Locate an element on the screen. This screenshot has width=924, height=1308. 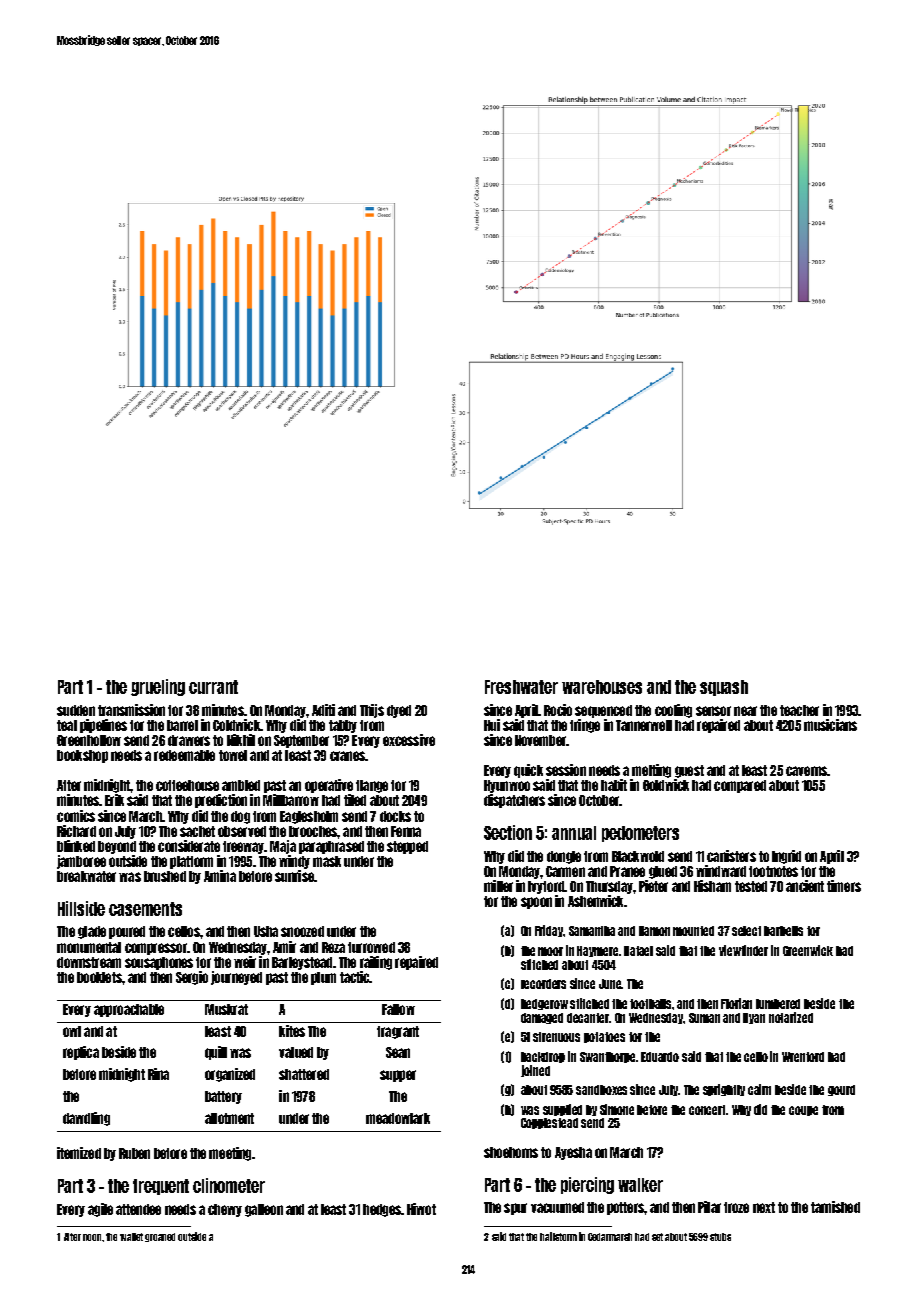
strenuous is located at coordinates (556, 1037).
